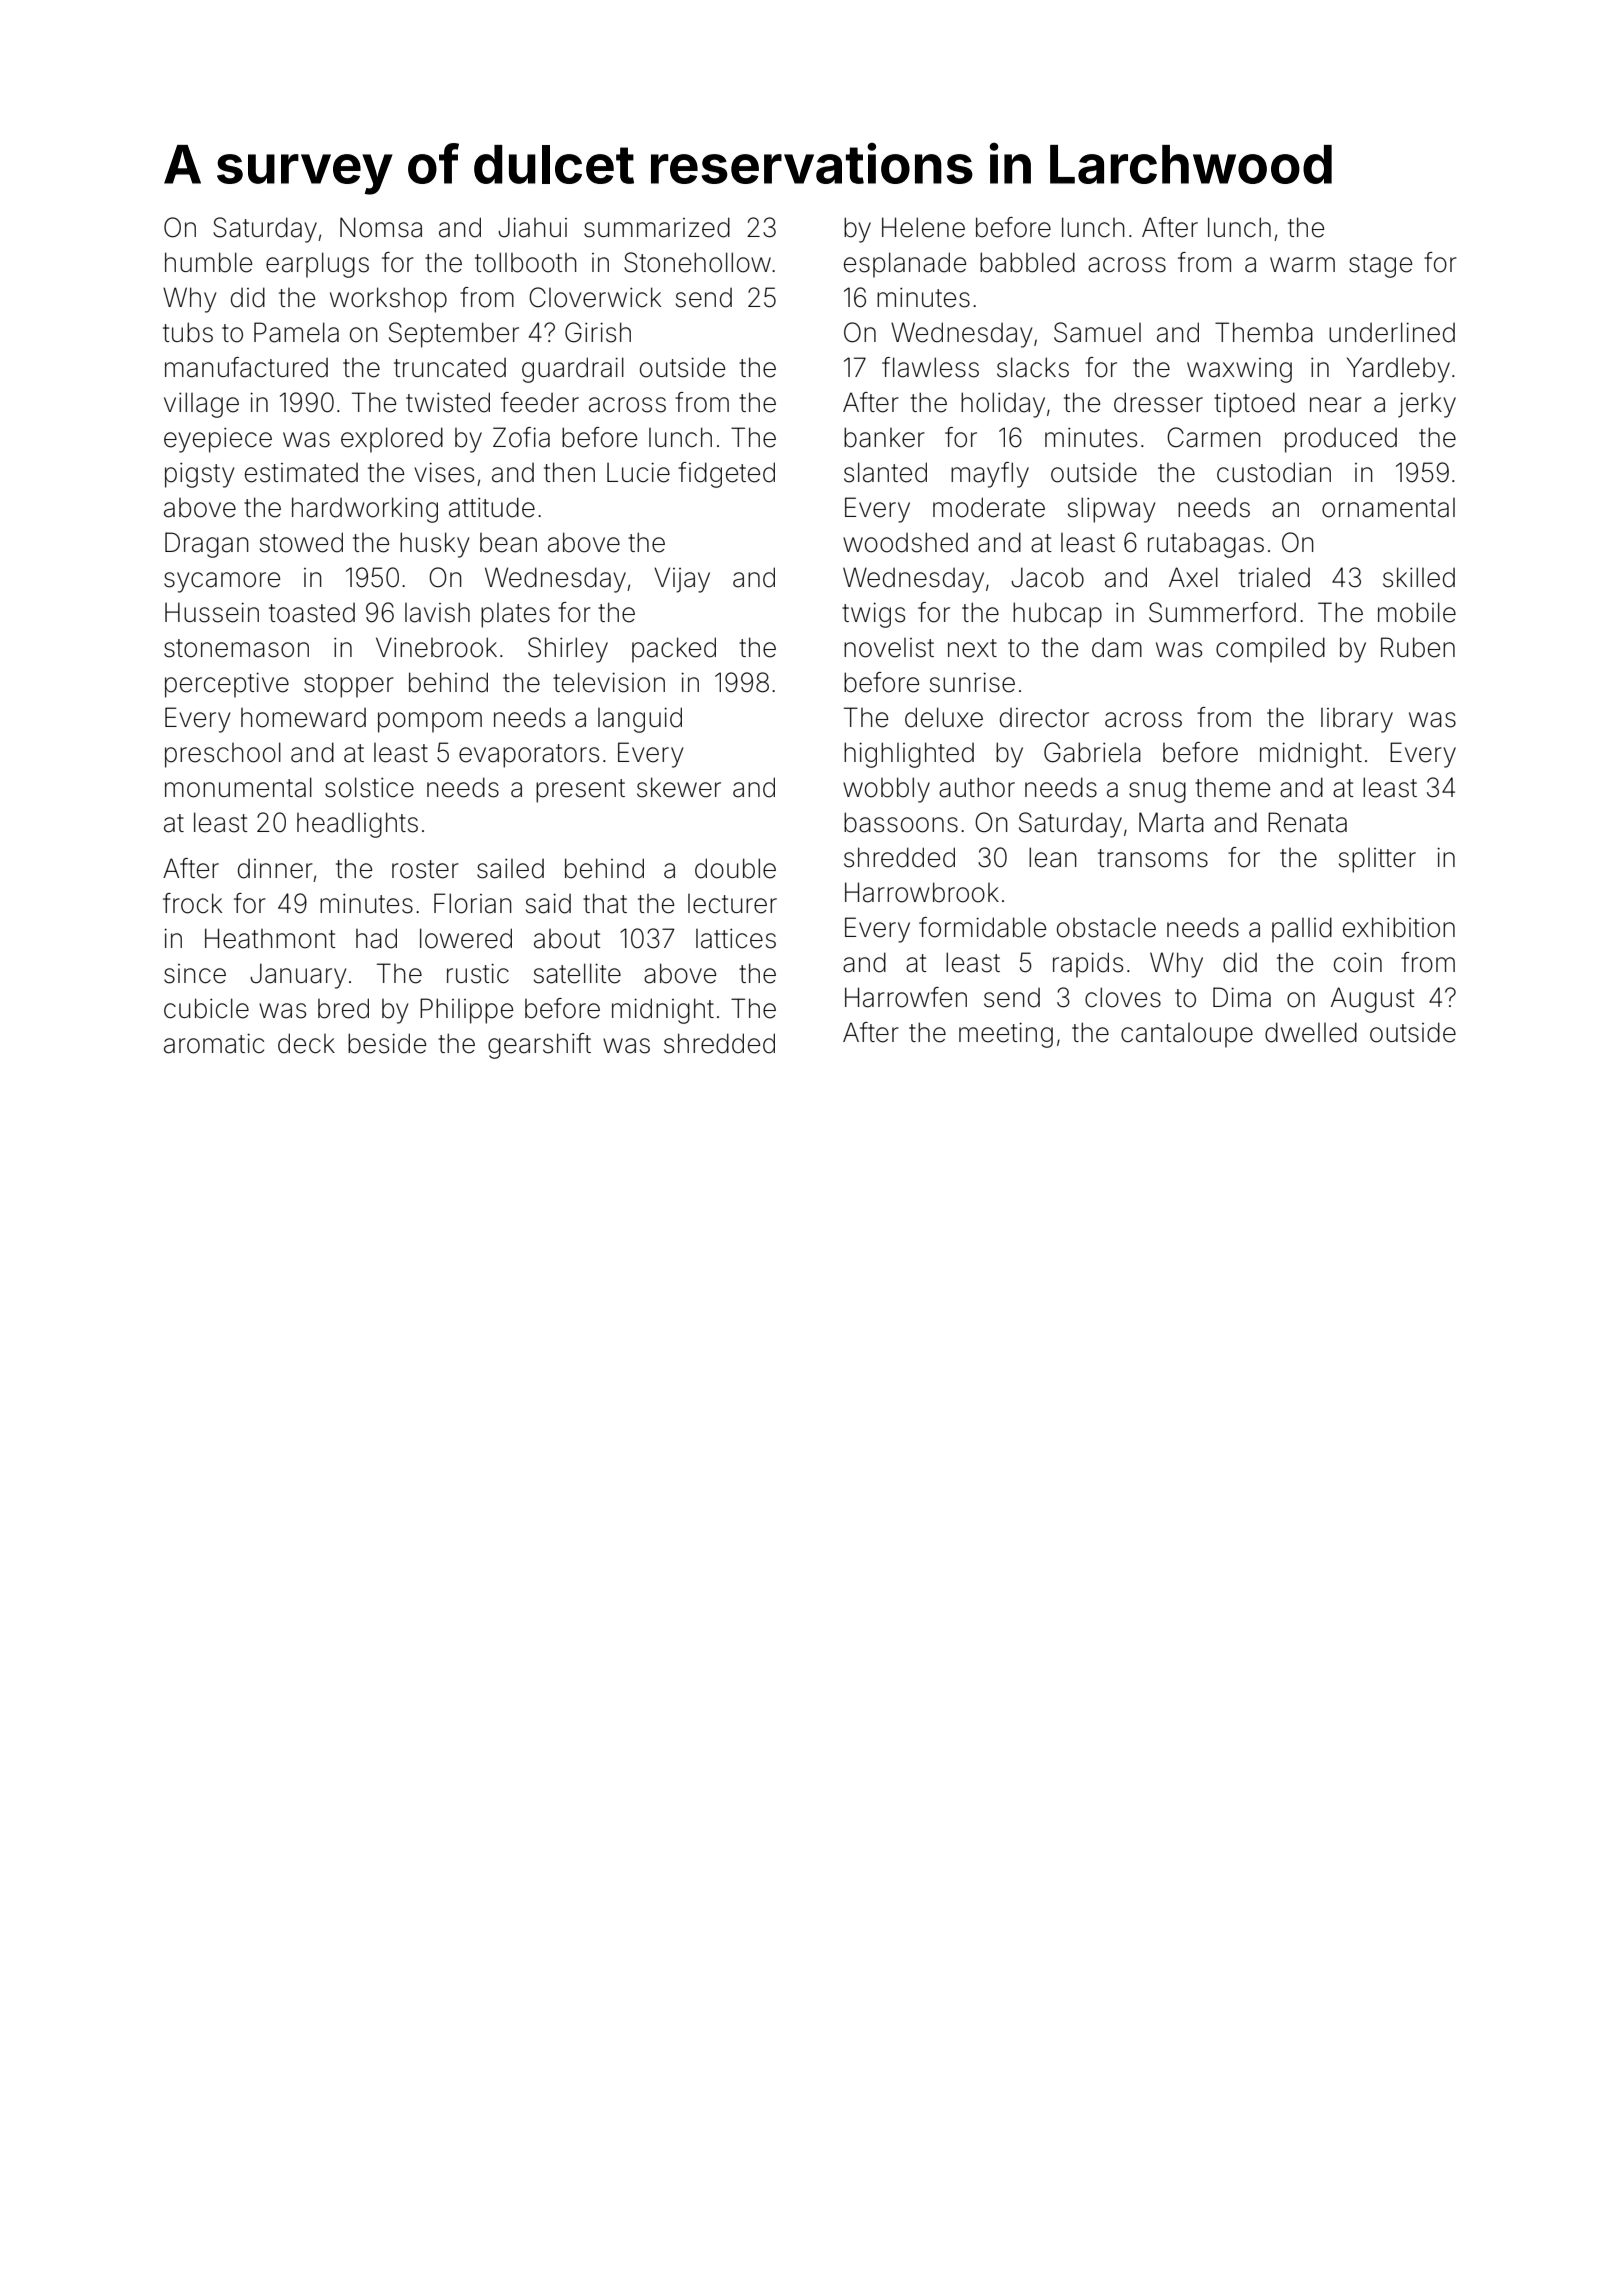 Image resolution: width=1620 pixels, height=2292 pixels. Describe the element at coordinates (387, 1043) in the screenshot. I see `beside` at that location.
